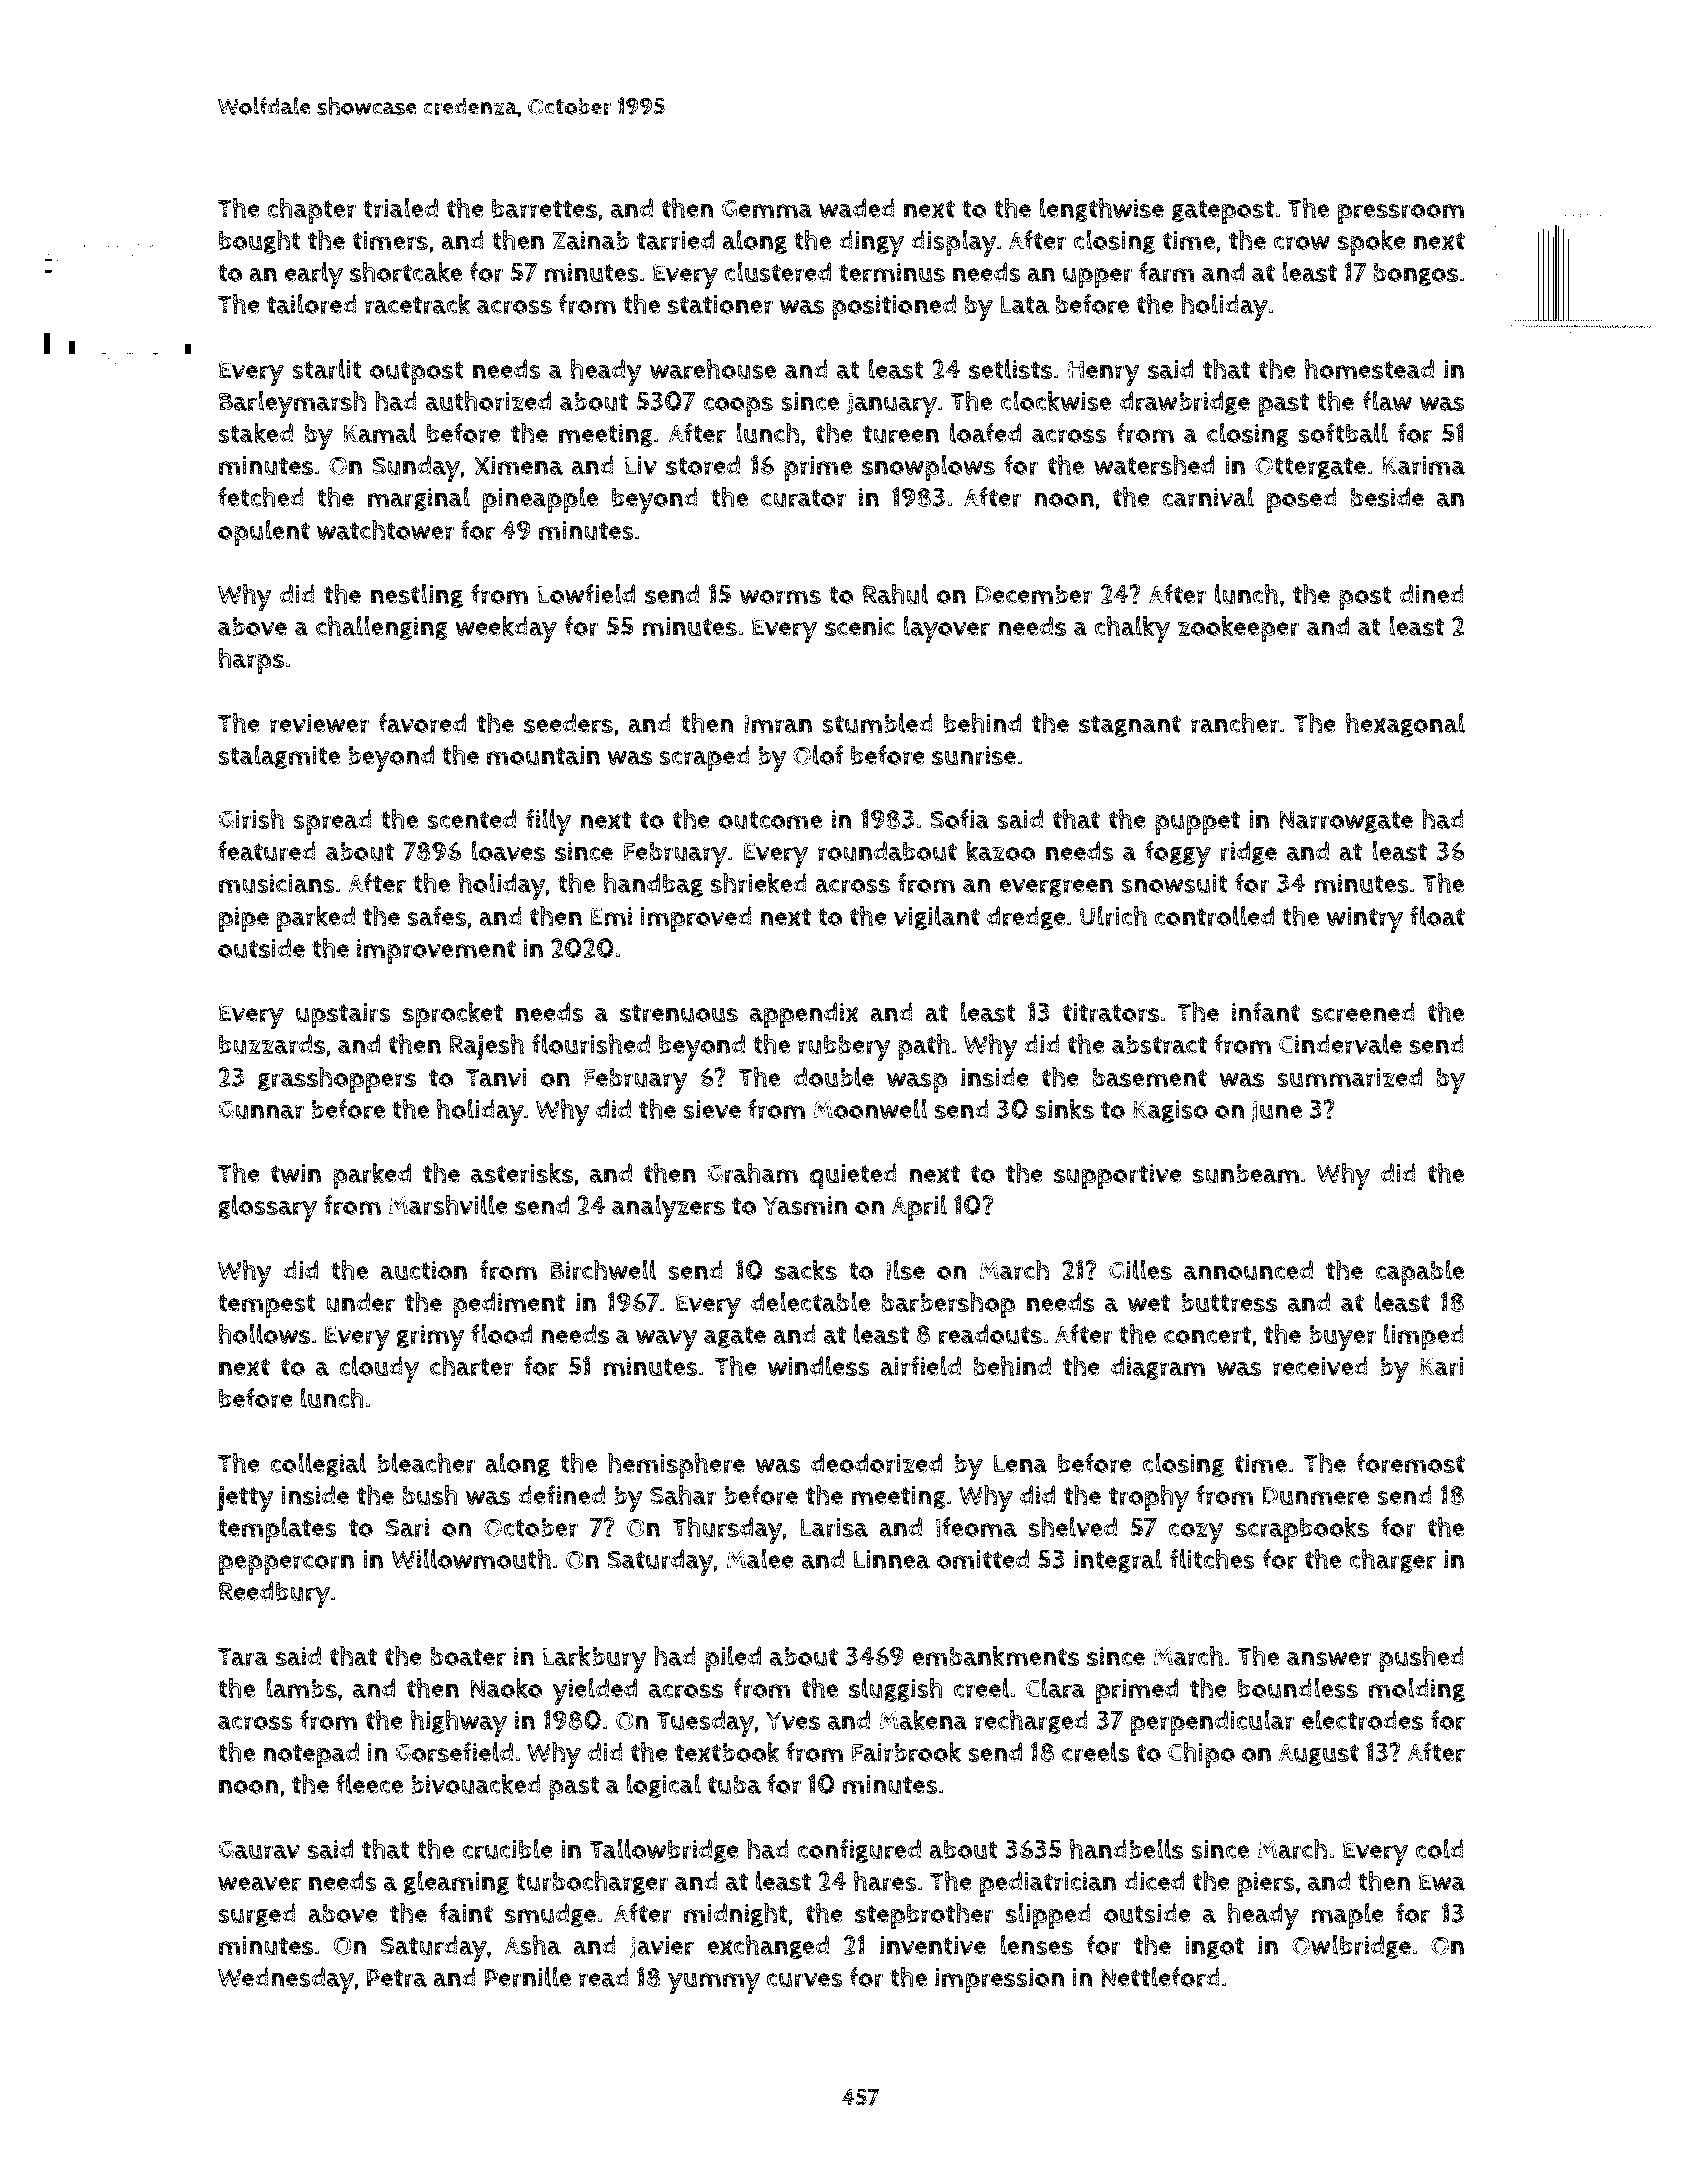 This image has width=1683, height=2178. What do you see at coordinates (1363, 1012) in the image?
I see `screened` at bounding box center [1363, 1012].
